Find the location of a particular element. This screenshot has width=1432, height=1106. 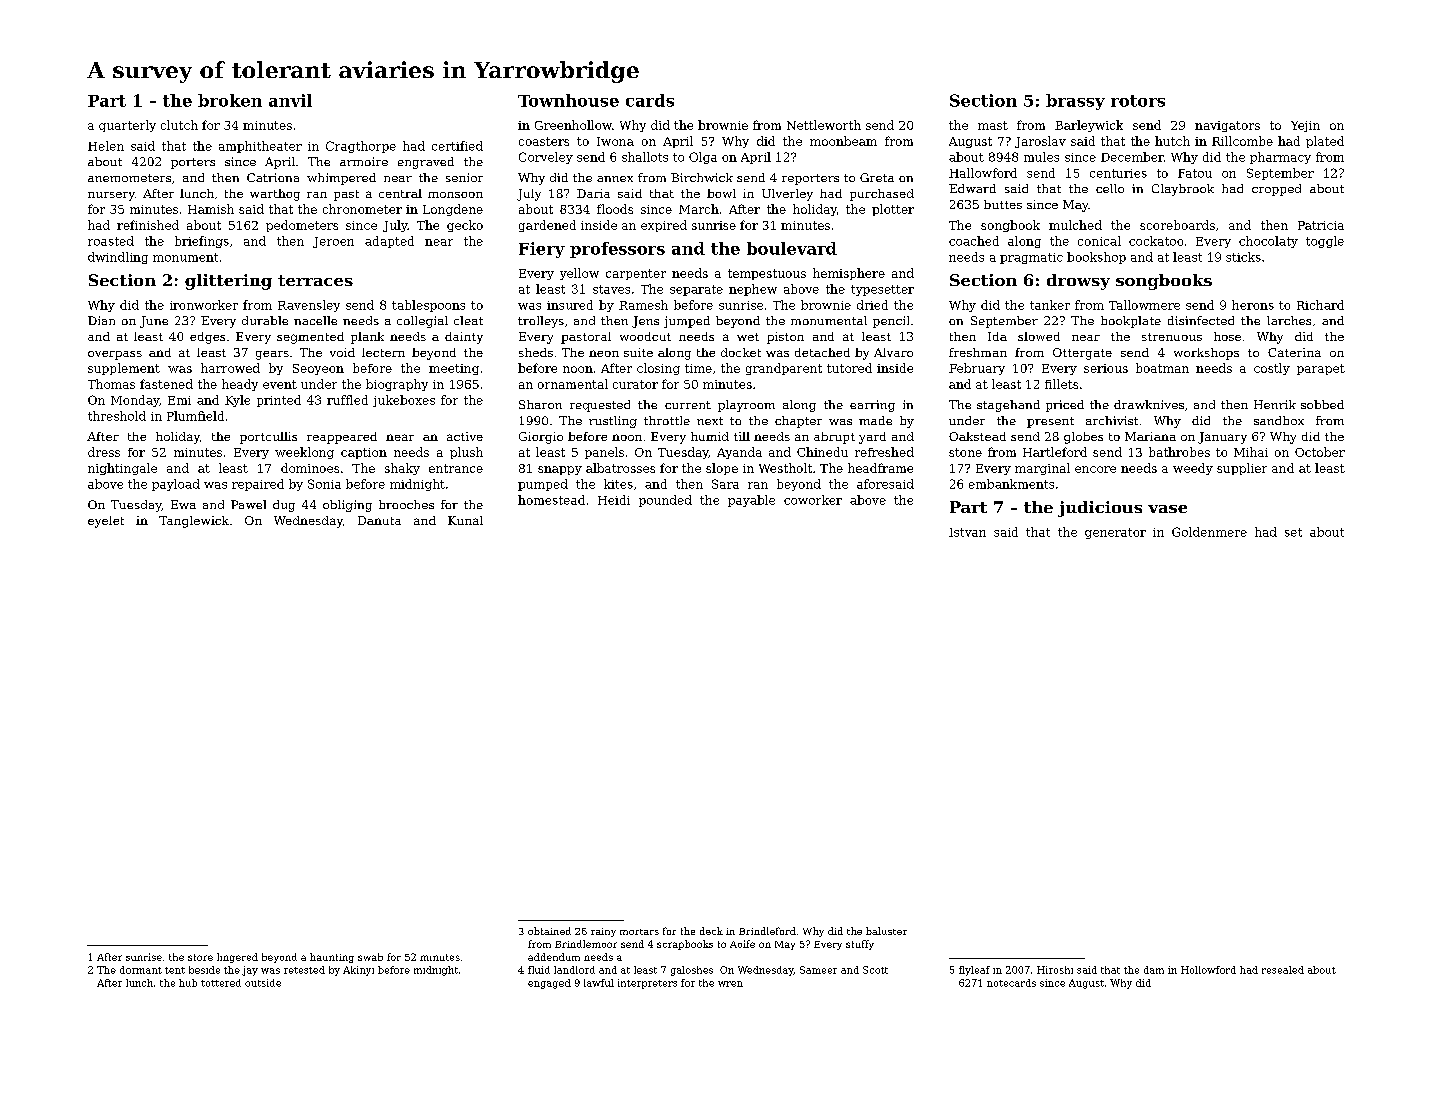

nacelle is located at coordinates (315, 320).
